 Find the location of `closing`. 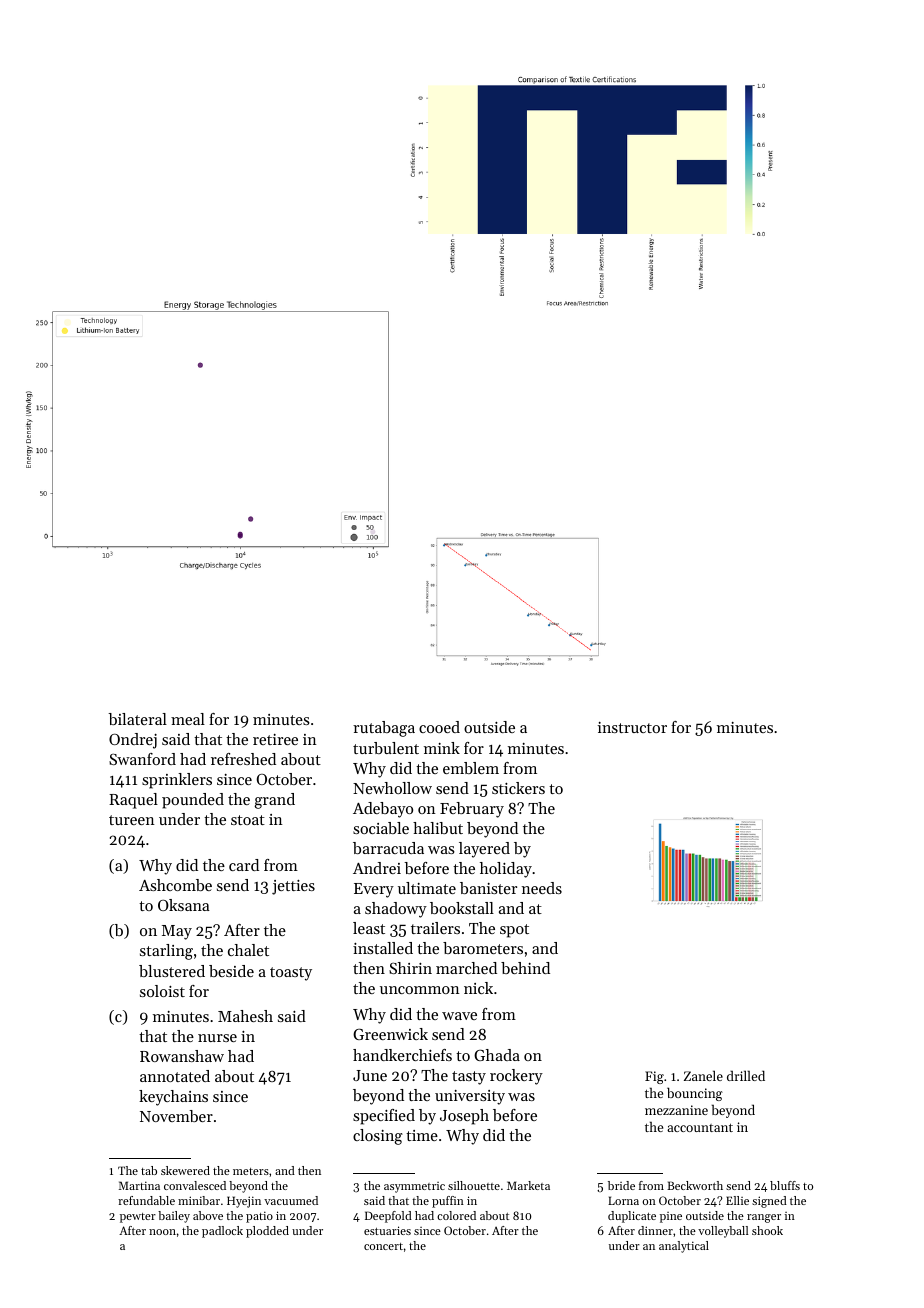

closing is located at coordinates (378, 1137).
